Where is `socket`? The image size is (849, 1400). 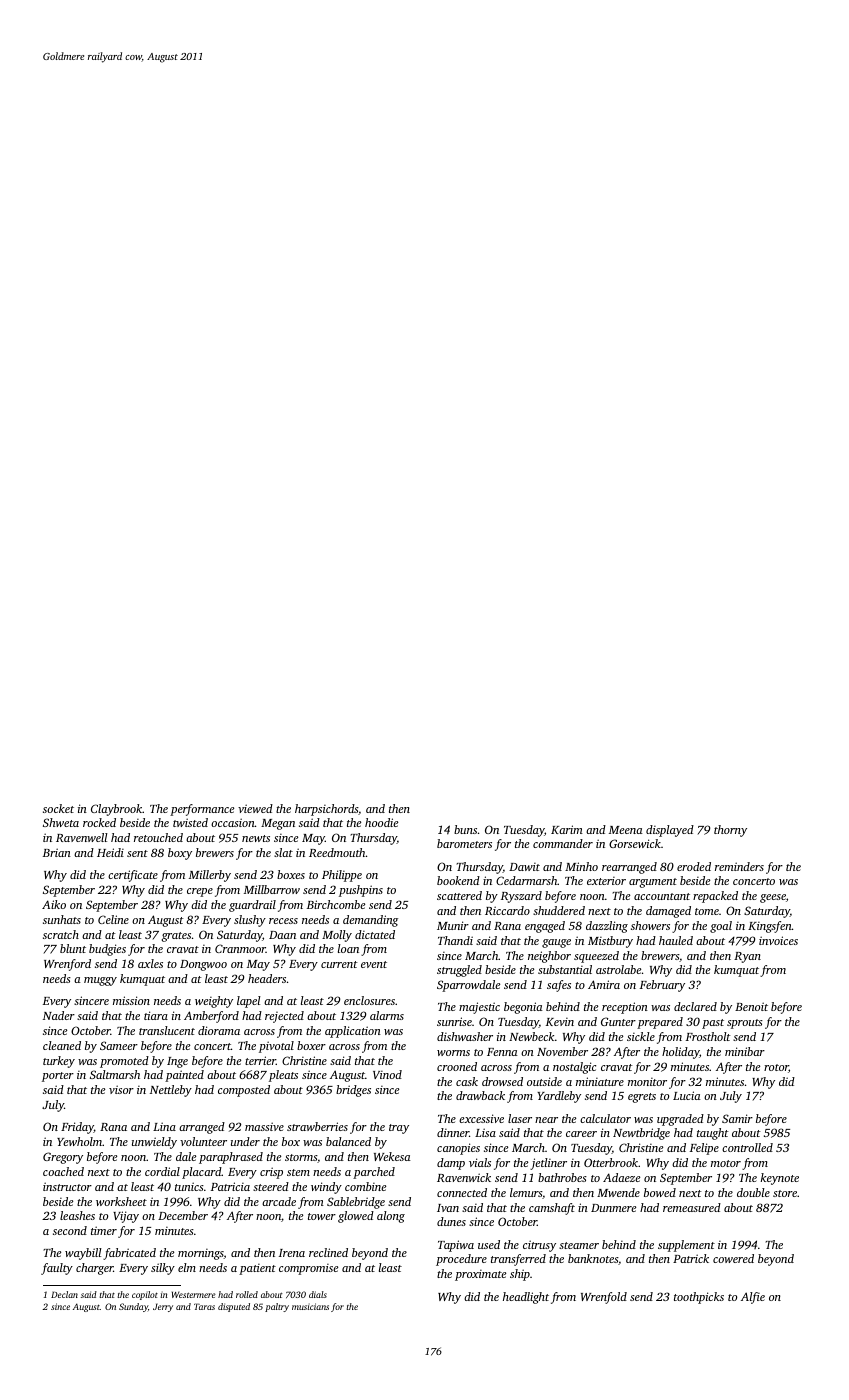 socket is located at coordinates (58, 808).
